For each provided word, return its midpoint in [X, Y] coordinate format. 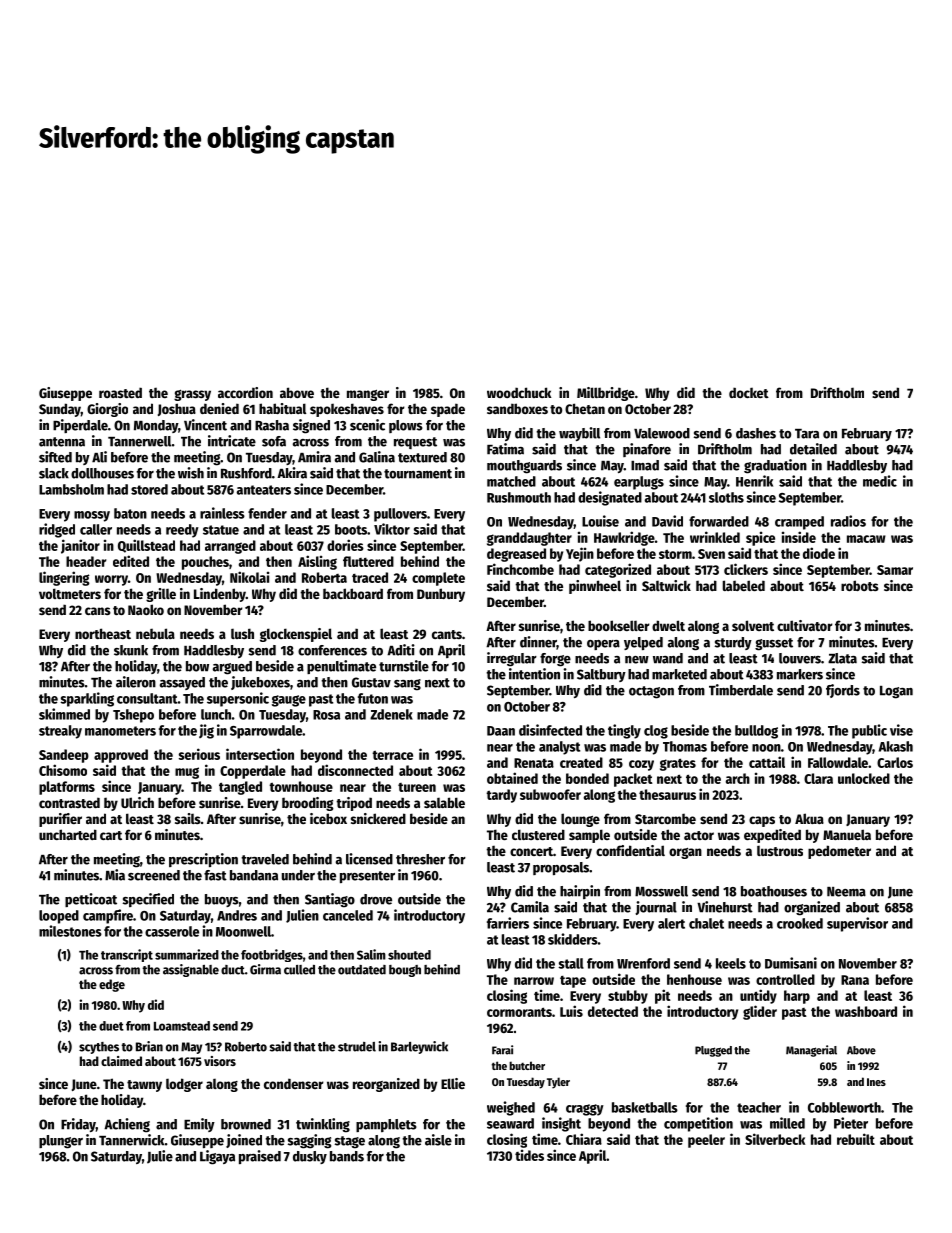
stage [350, 1142]
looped [59, 917]
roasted [120, 392]
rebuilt [856, 1139]
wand [668, 658]
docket [749, 392]
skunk [131, 650]
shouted [409, 955]
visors [220, 1061]
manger [368, 395]
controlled [785, 979]
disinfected [550, 730]
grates [678, 764]
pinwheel [595, 587]
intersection [260, 754]
